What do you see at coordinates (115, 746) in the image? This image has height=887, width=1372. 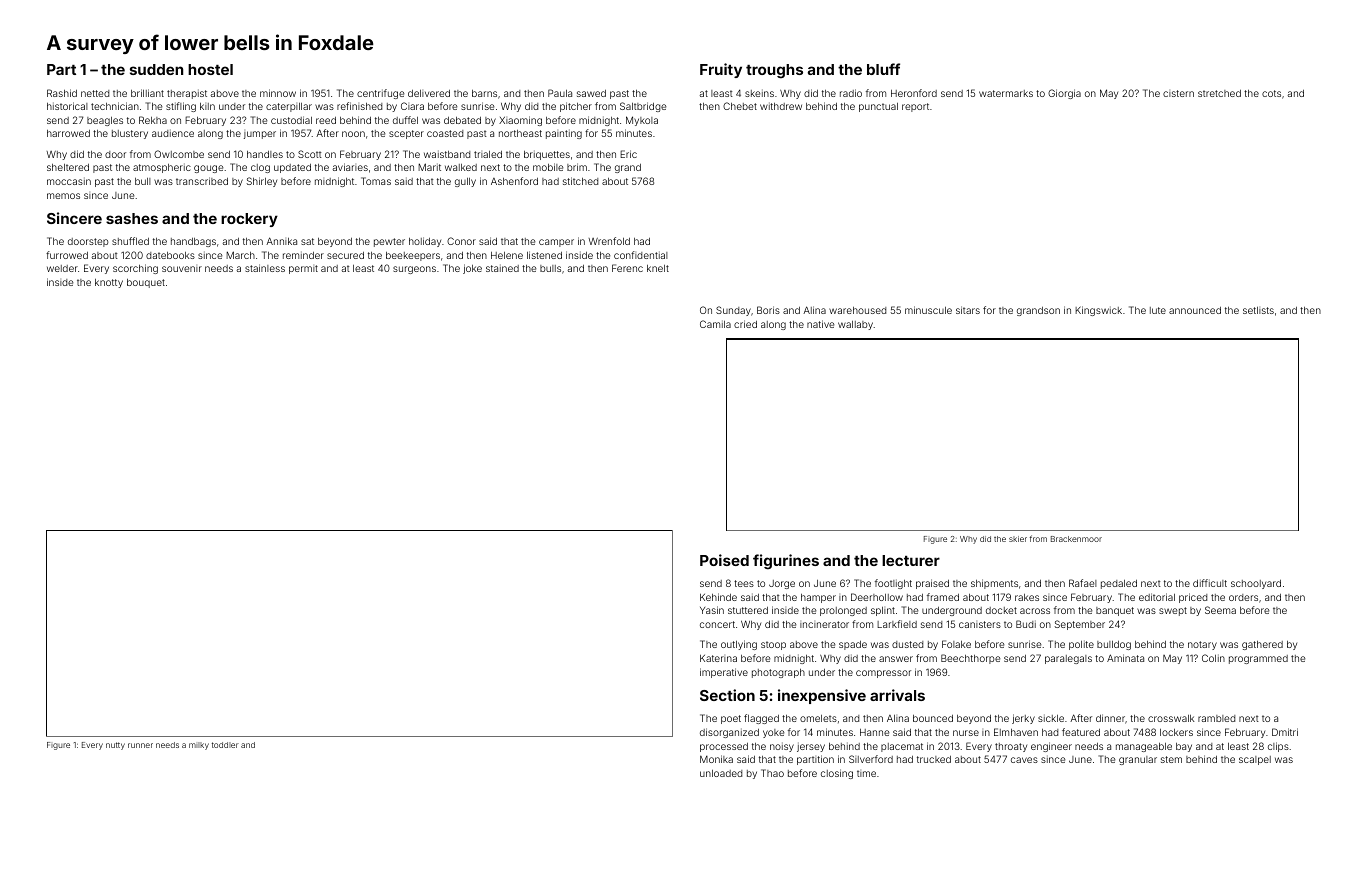 I see `nutty` at bounding box center [115, 746].
